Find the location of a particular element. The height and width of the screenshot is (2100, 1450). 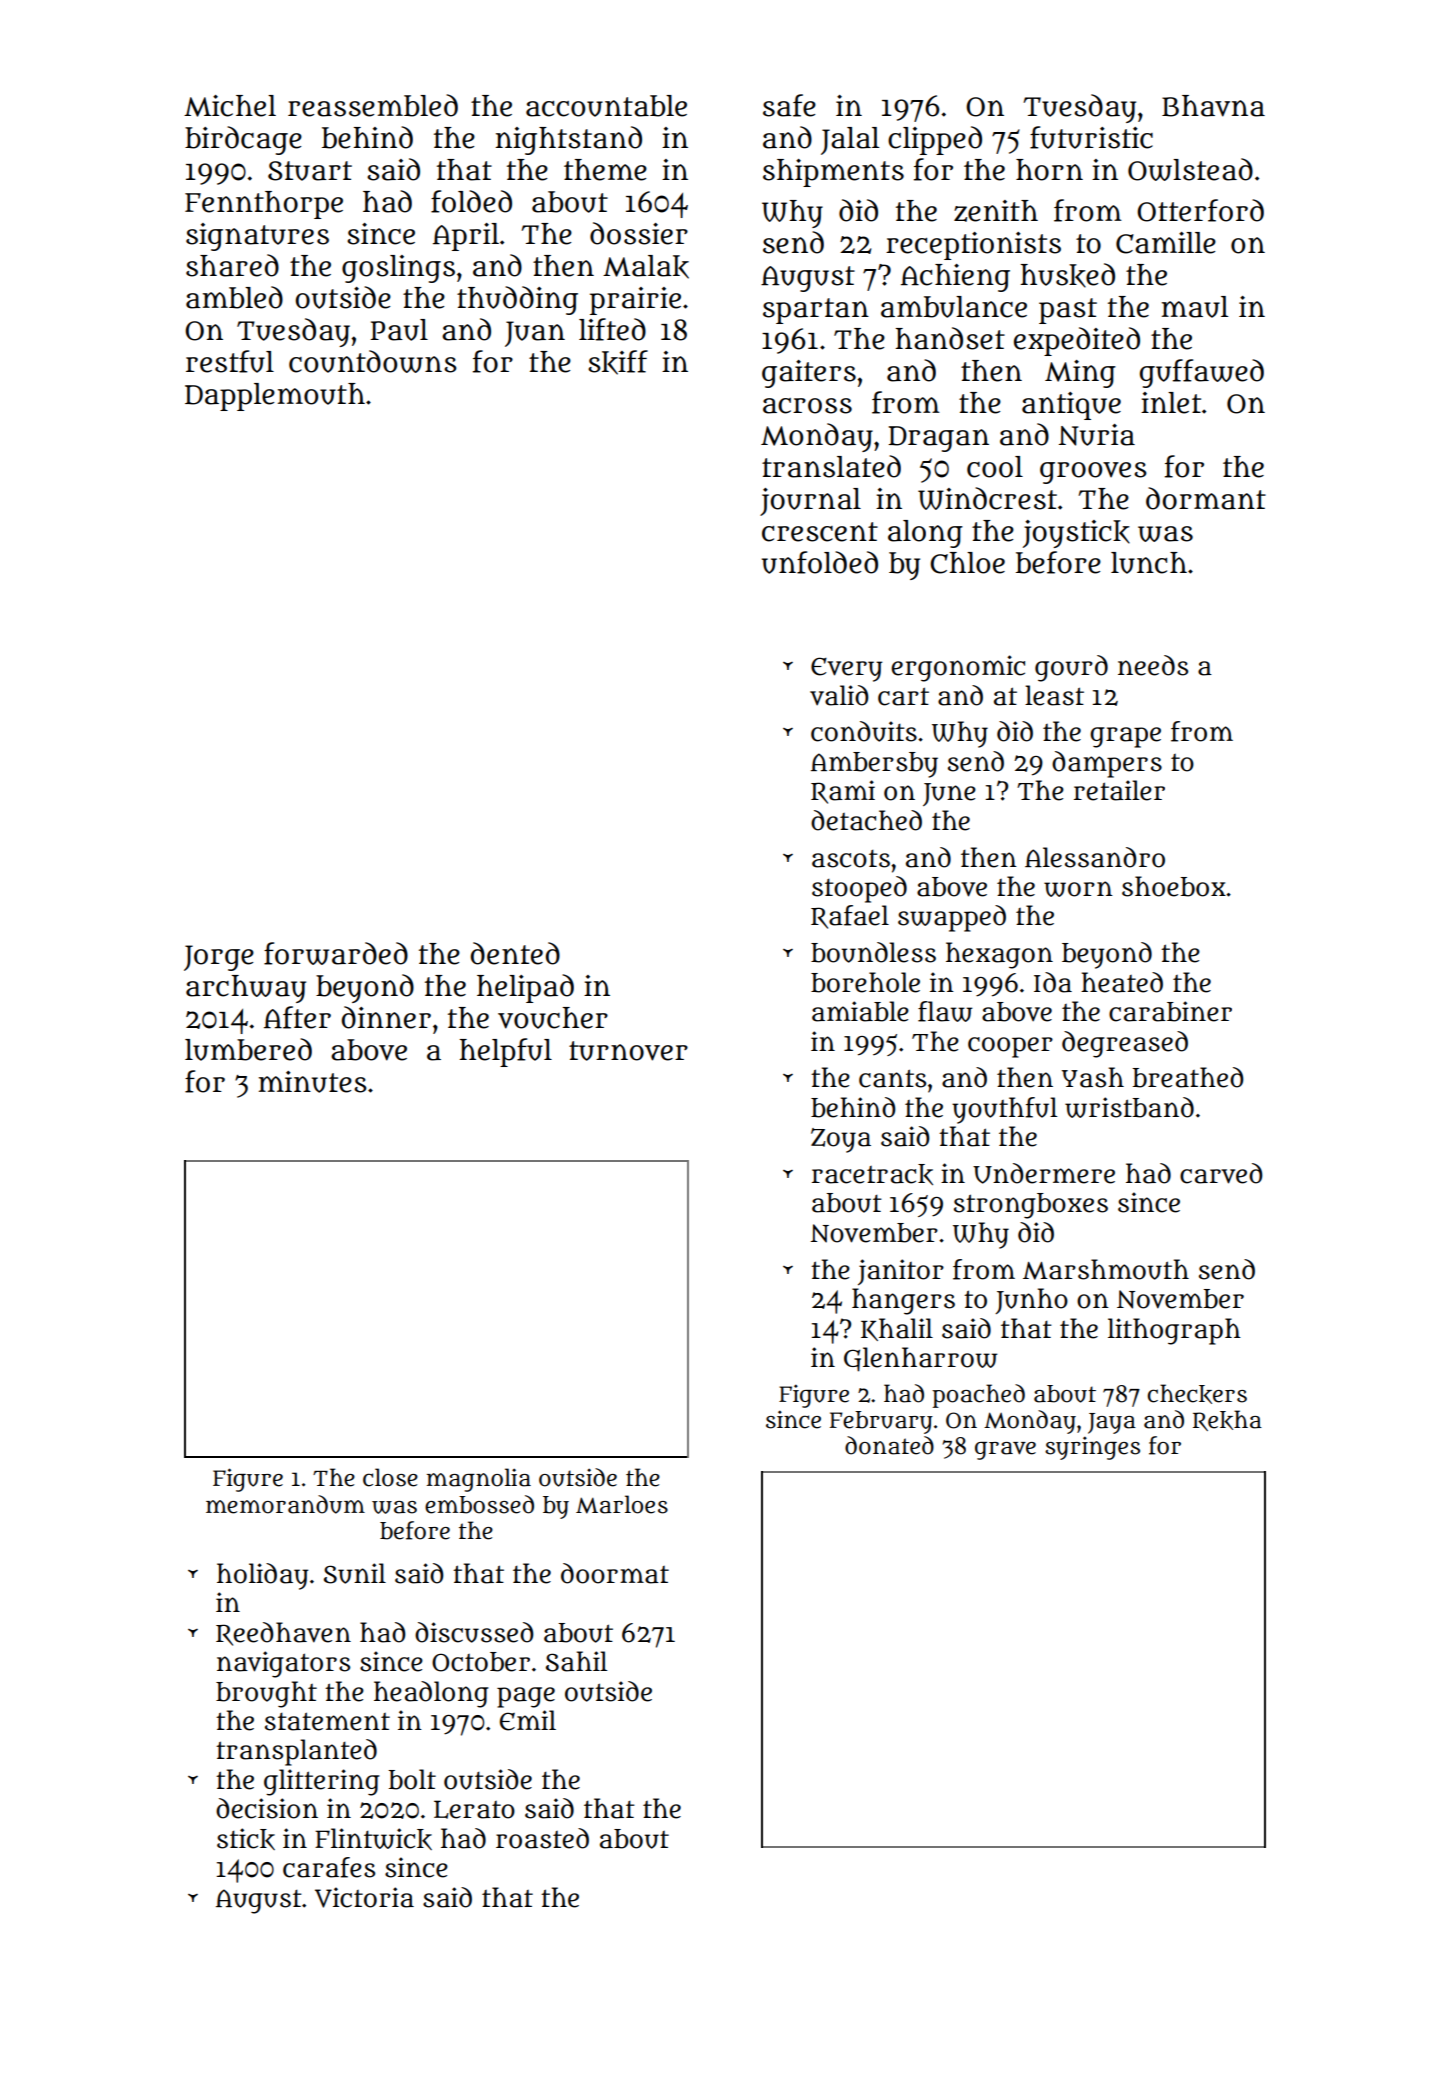

Bhavna is located at coordinates (1213, 106).
